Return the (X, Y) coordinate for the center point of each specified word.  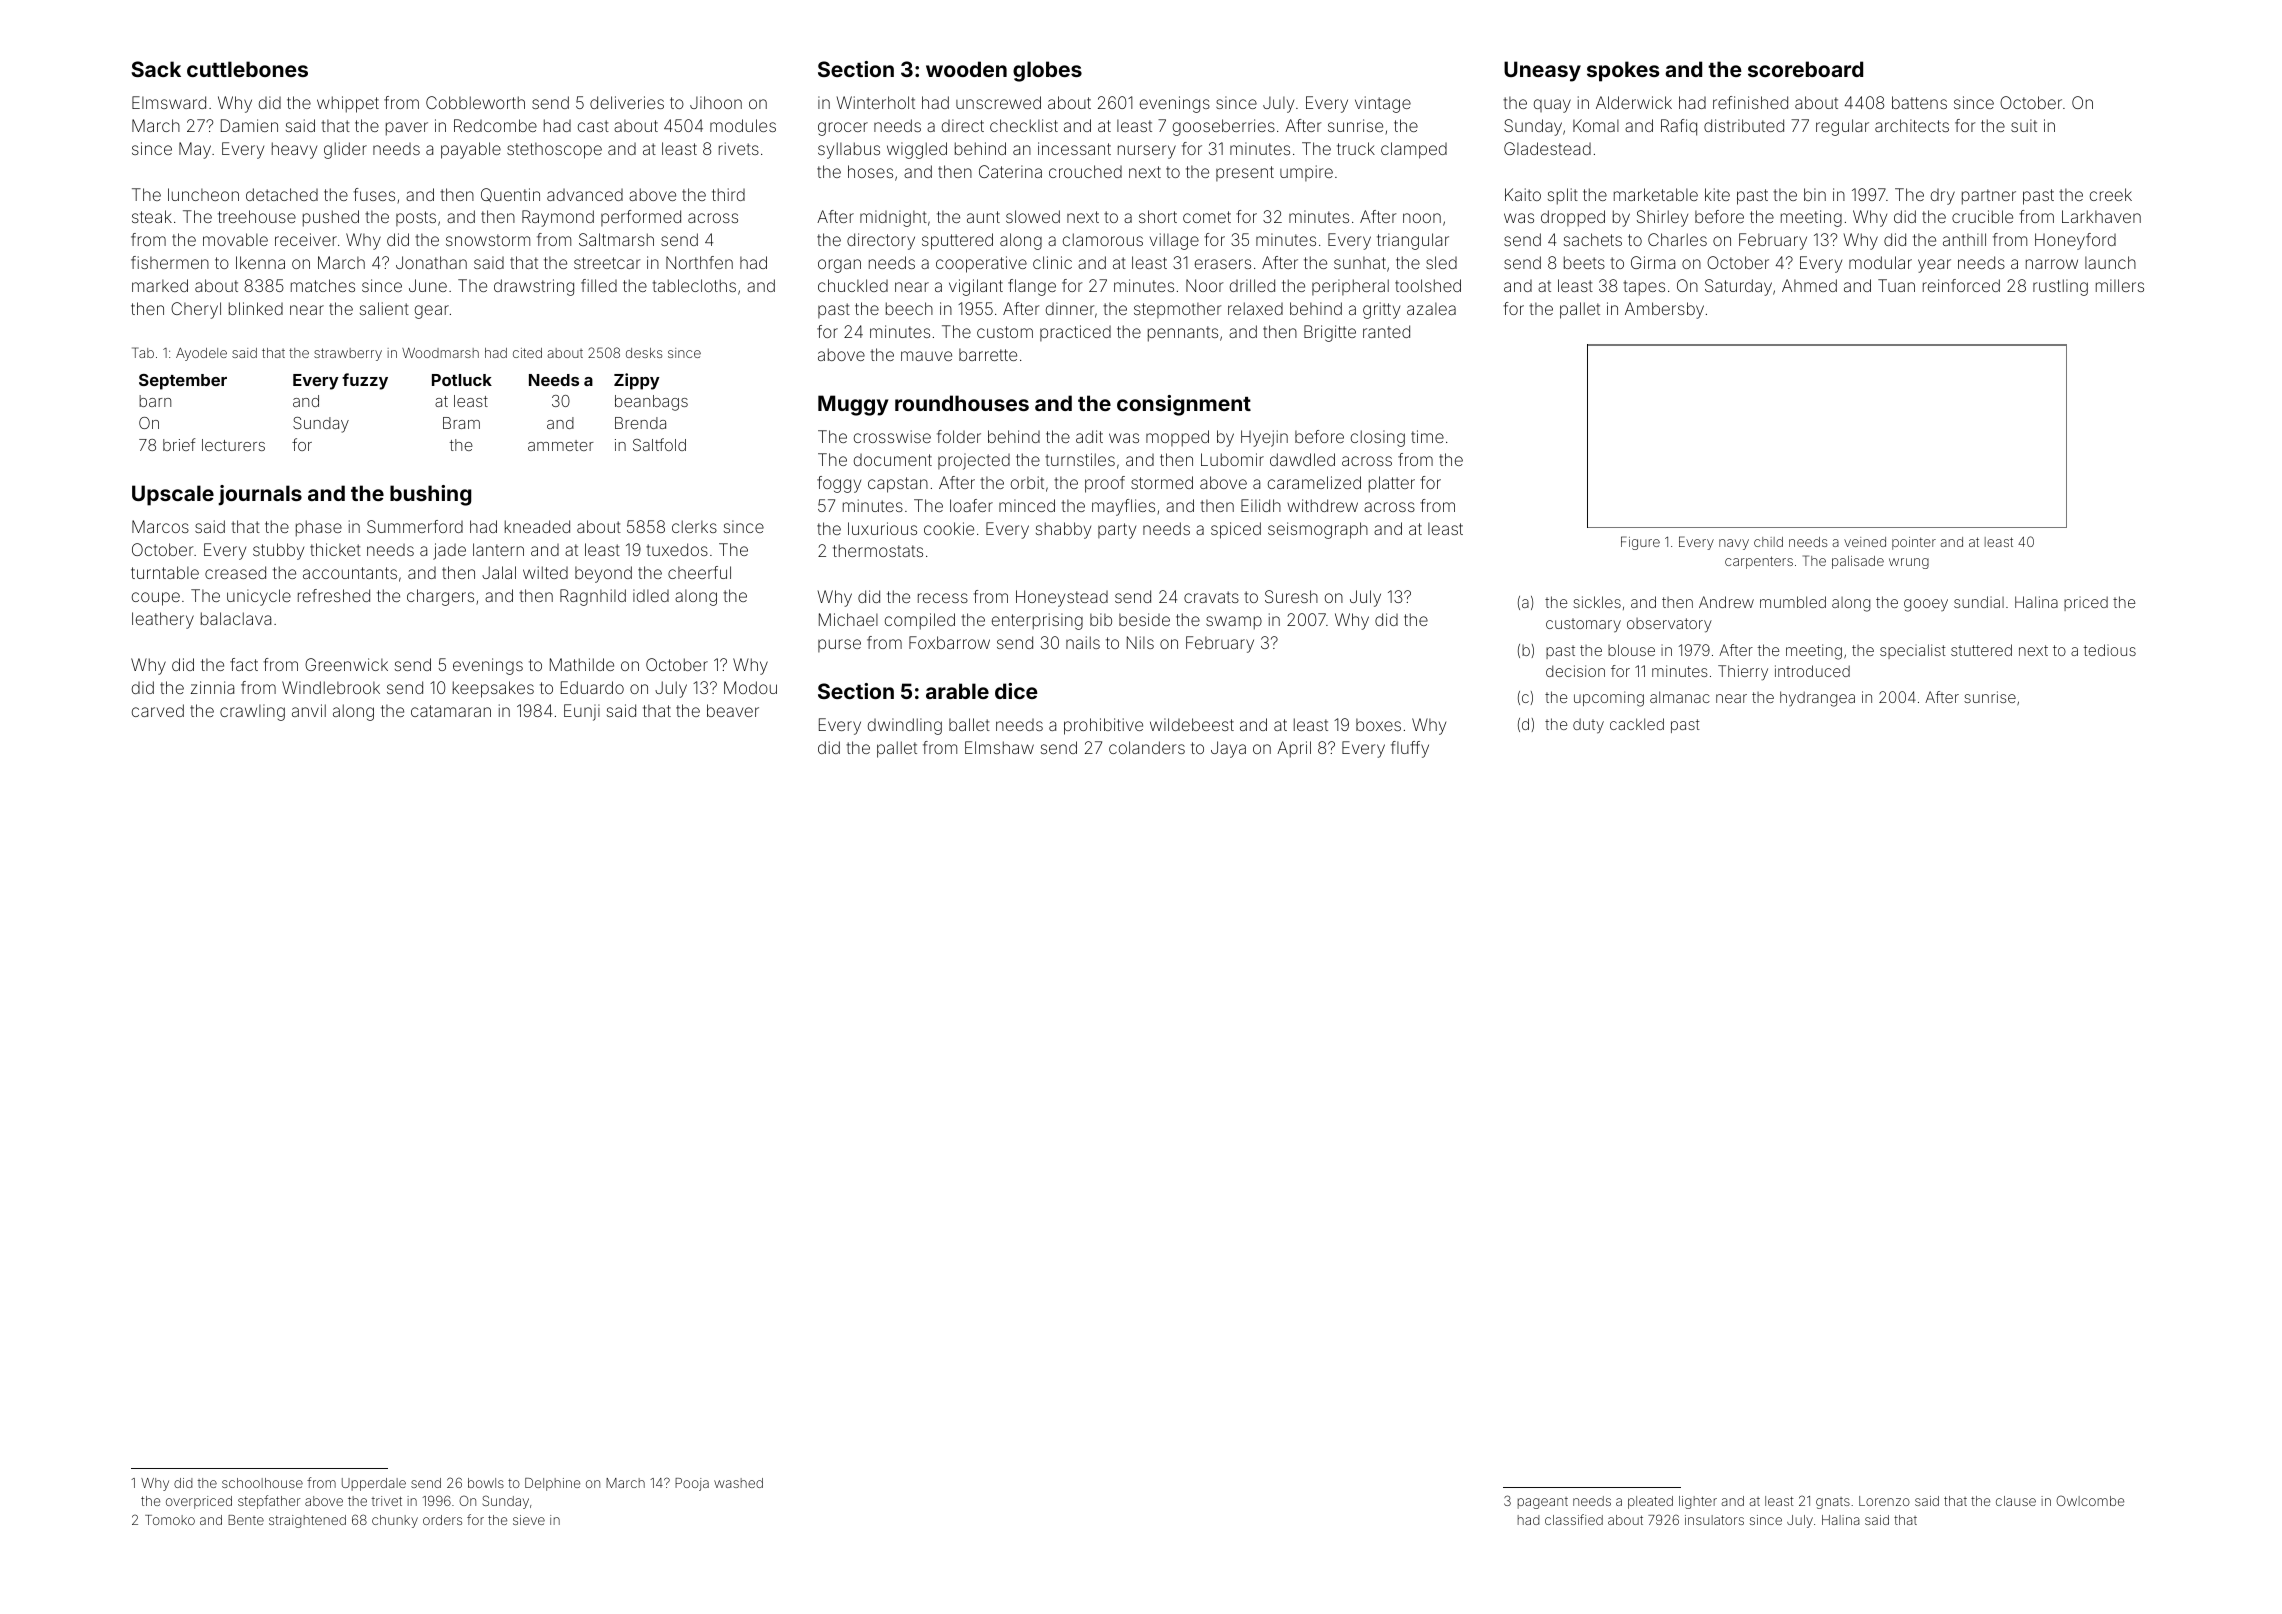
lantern (498, 549)
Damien (249, 125)
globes (1047, 71)
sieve (529, 1520)
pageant (1543, 1503)
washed (738, 1483)
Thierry (1743, 673)
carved (158, 710)
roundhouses (962, 403)
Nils (1140, 642)
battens (1919, 102)
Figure (1640, 543)
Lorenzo (1884, 1501)
